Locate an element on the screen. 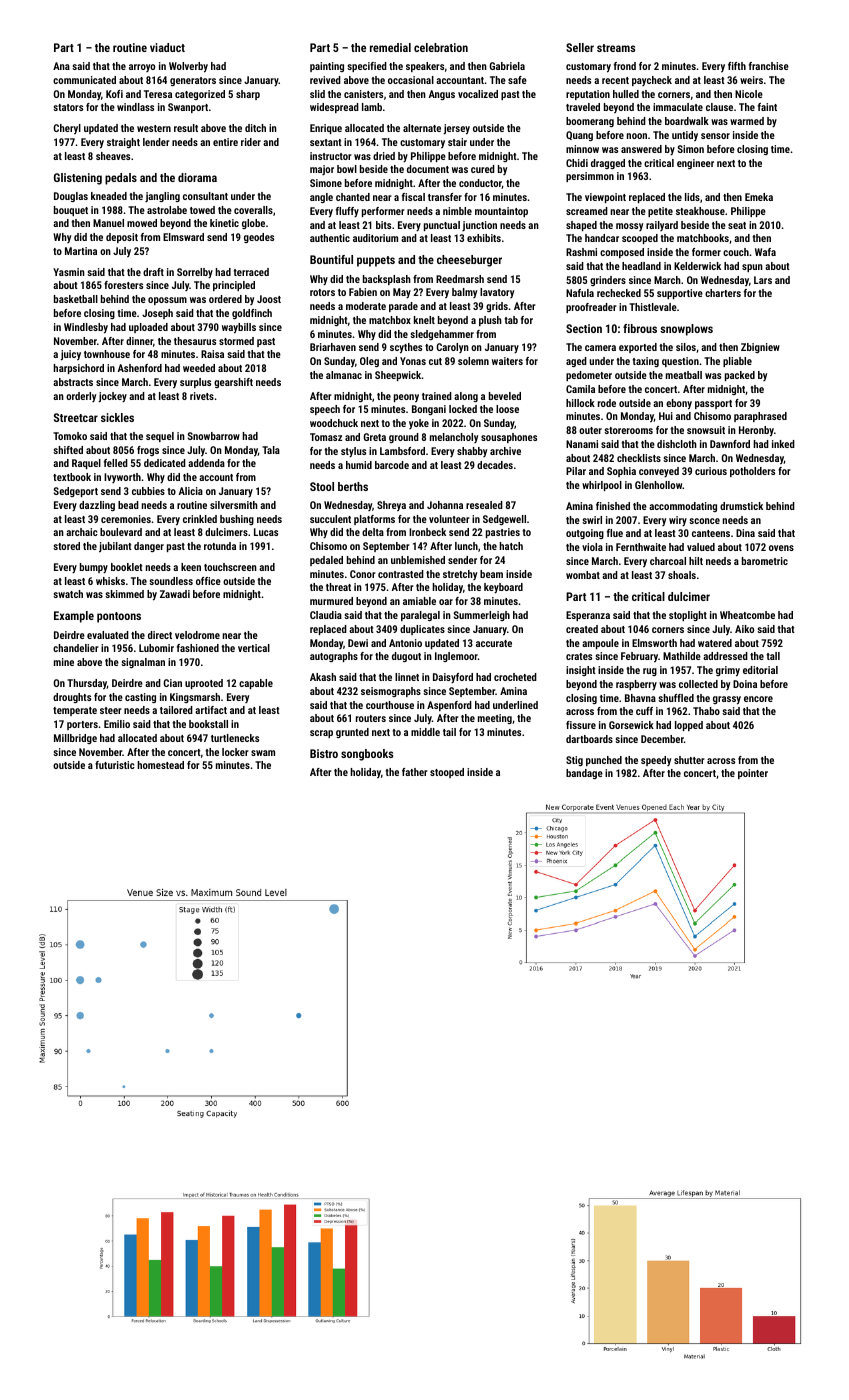 Image resolution: width=849 pixels, height=1400 pixels. abstracts is located at coordinates (73, 382).
